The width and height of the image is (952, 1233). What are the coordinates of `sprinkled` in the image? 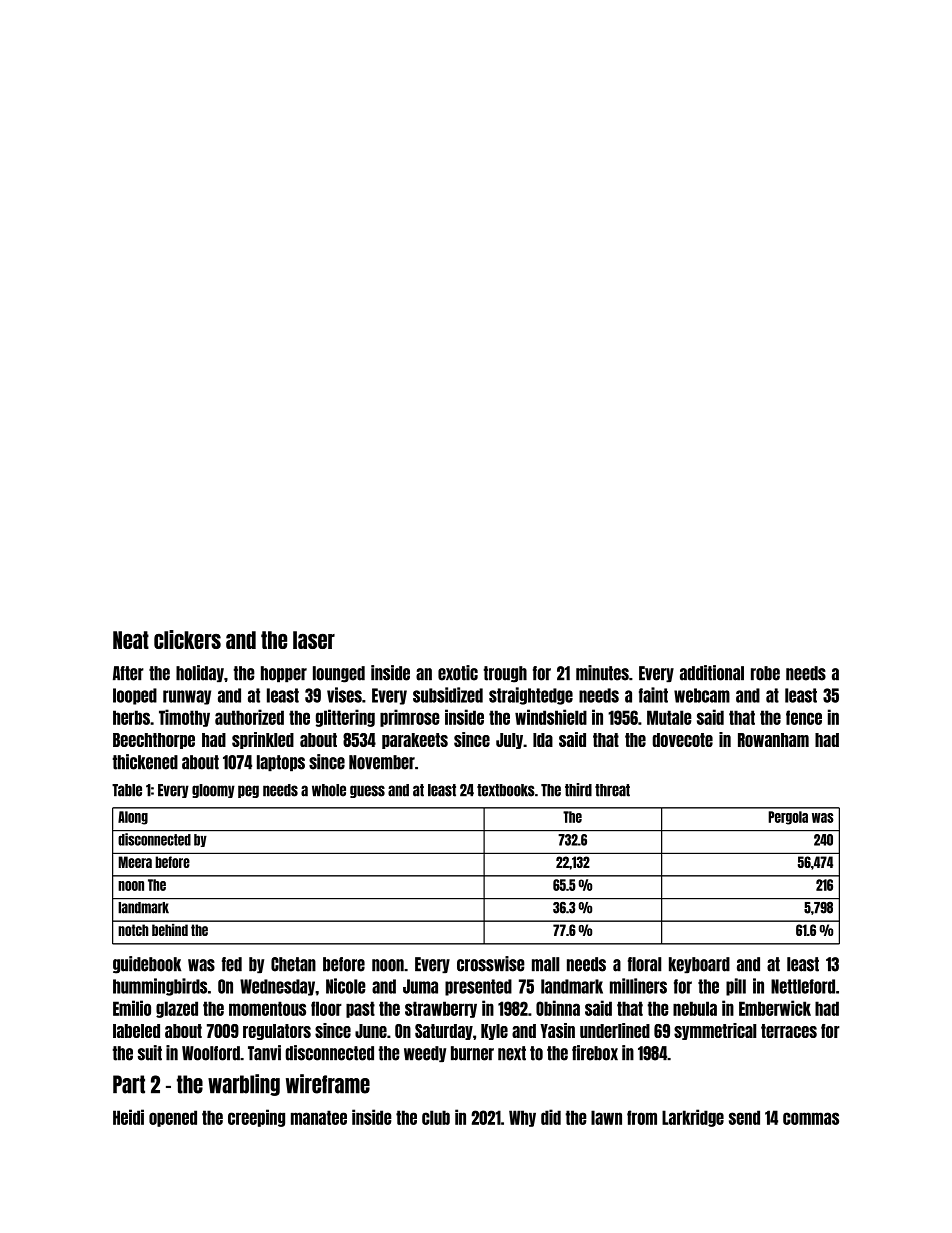 It's located at (263, 740).
